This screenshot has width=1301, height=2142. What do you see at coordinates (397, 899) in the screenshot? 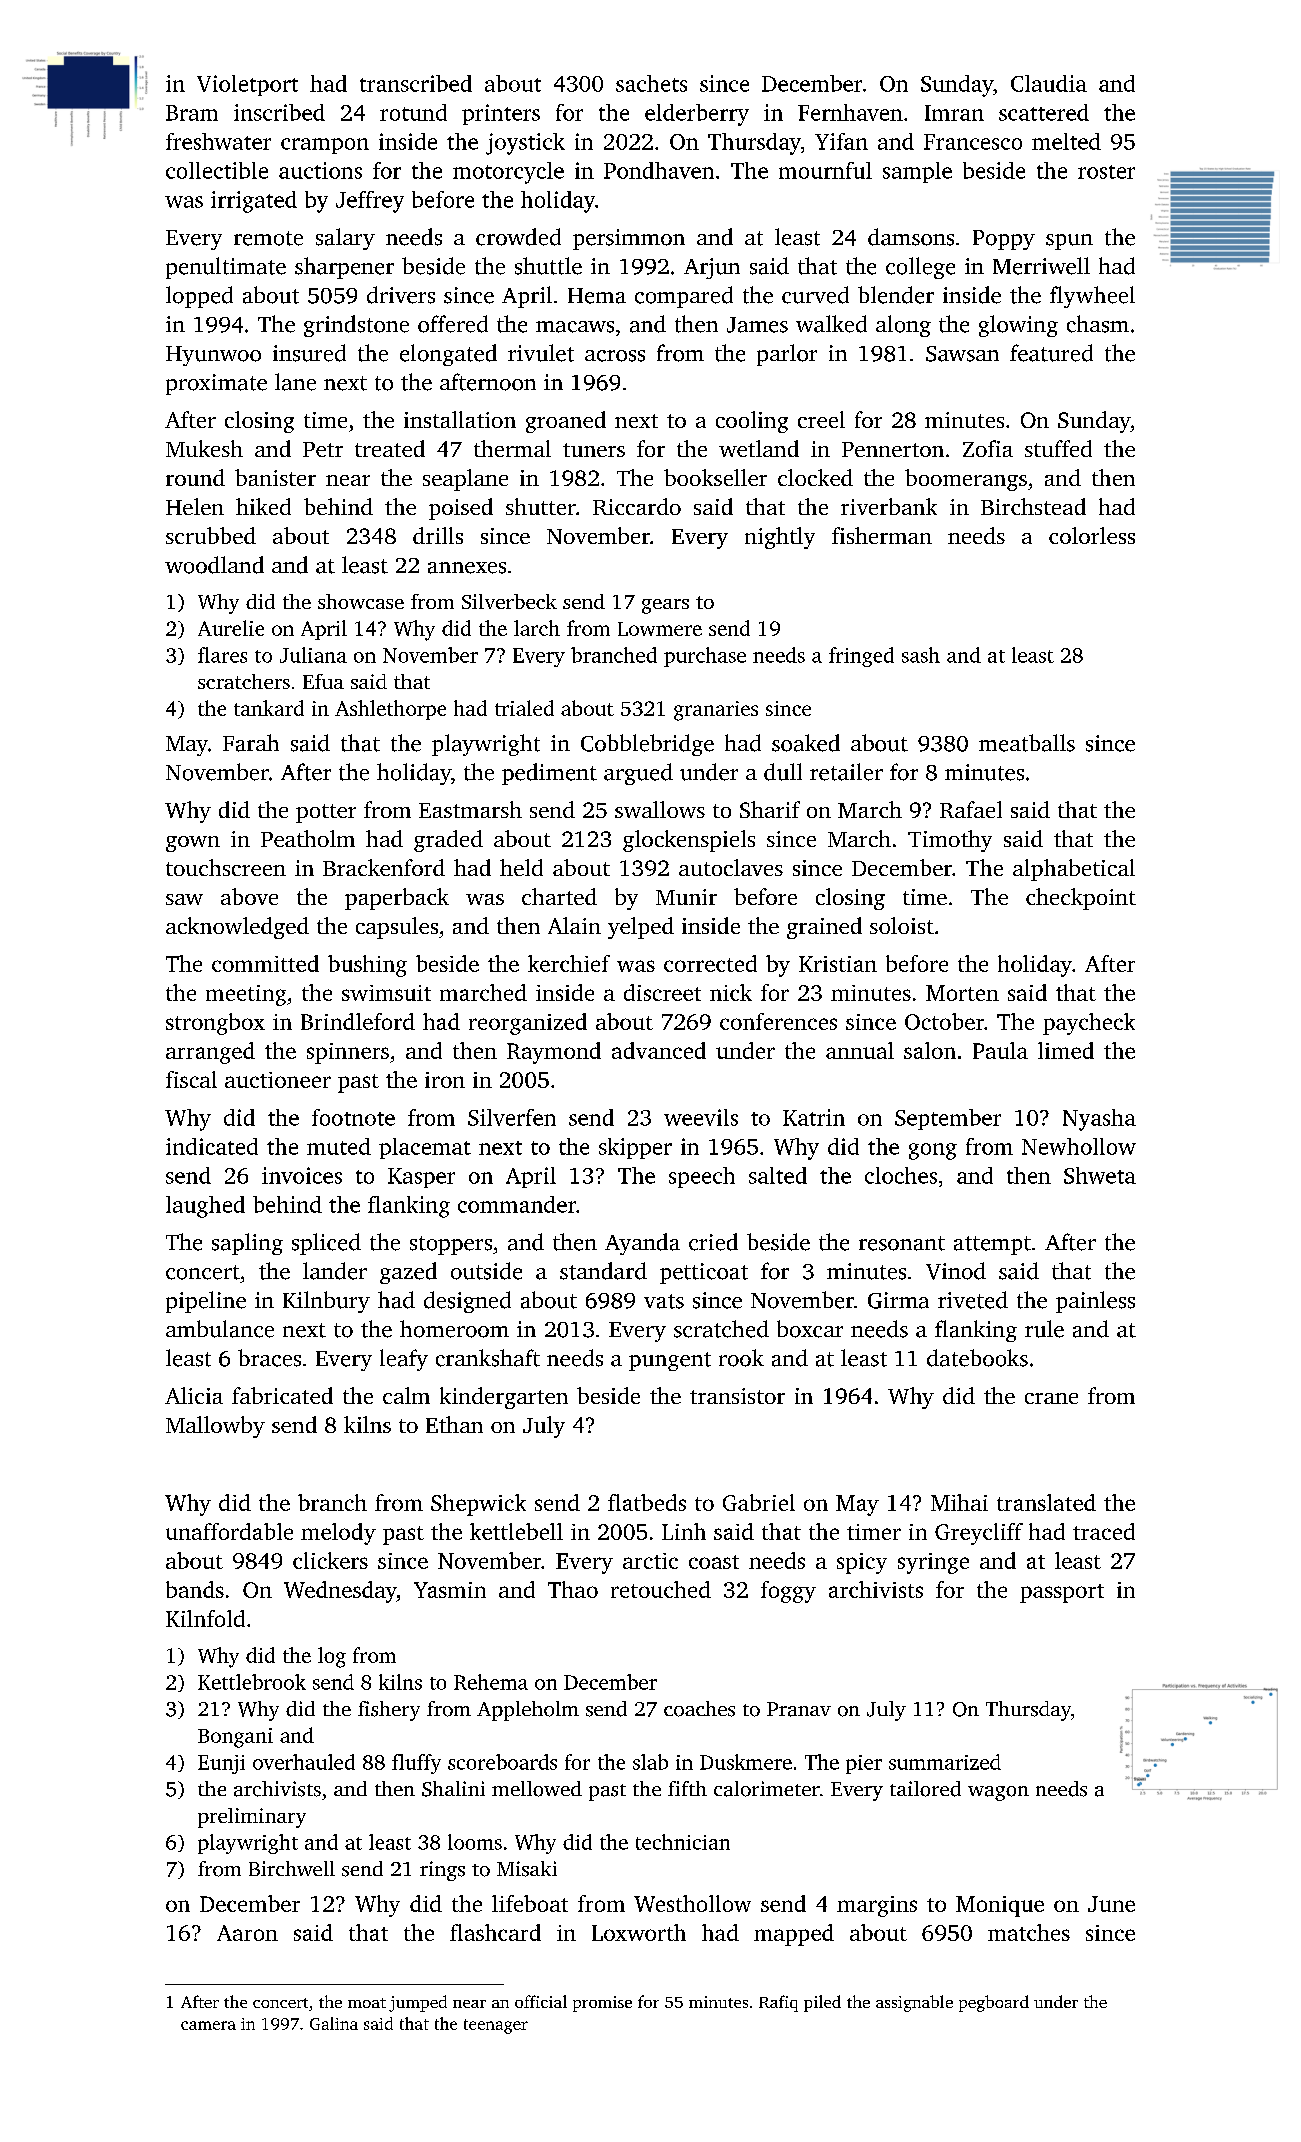
I see `paperback` at bounding box center [397, 899].
